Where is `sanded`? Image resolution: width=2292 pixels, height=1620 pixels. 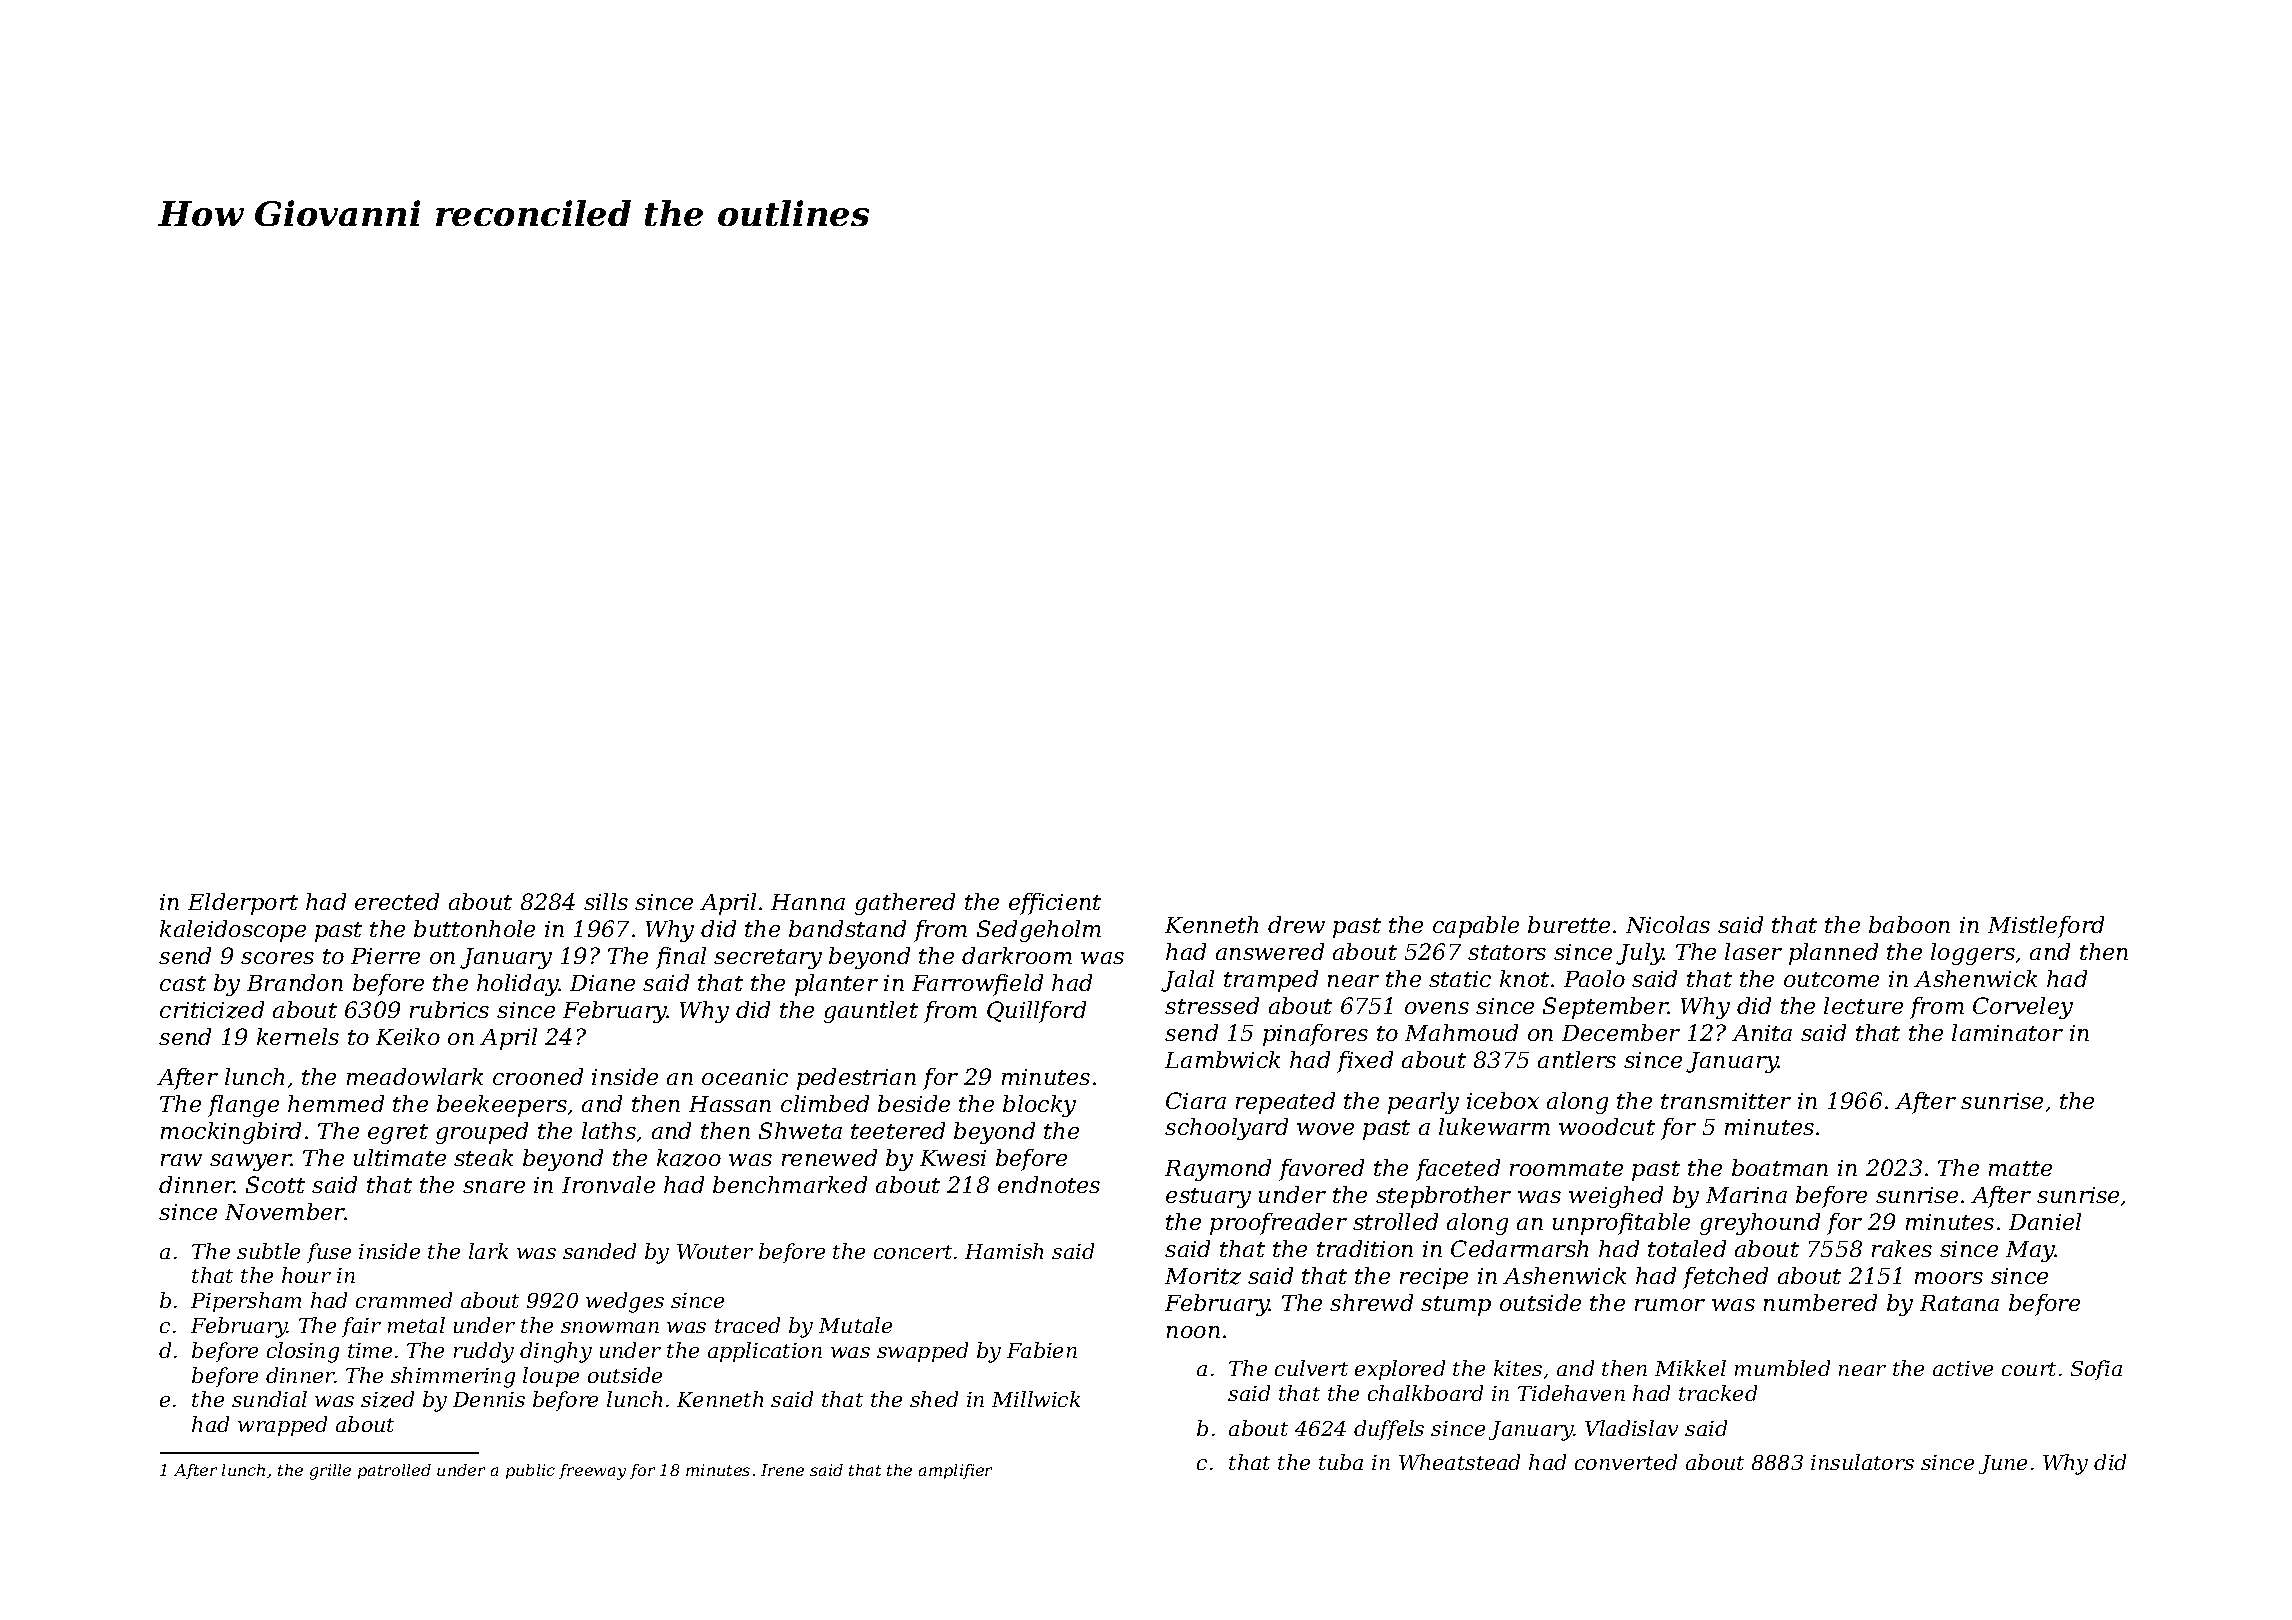
sanded is located at coordinates (599, 1251).
